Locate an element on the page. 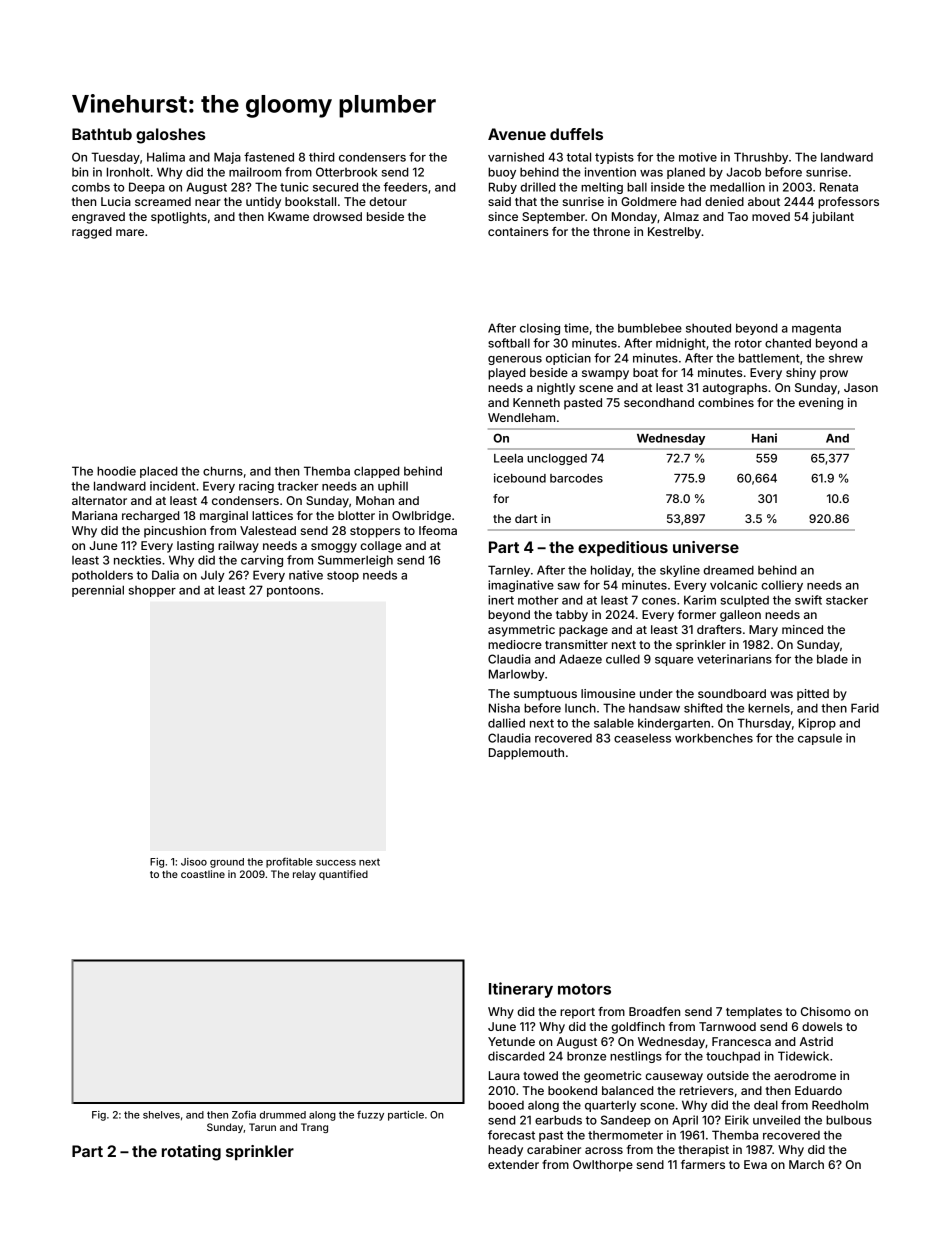 This document has height=1233, width=952. duffels is located at coordinates (576, 134).
